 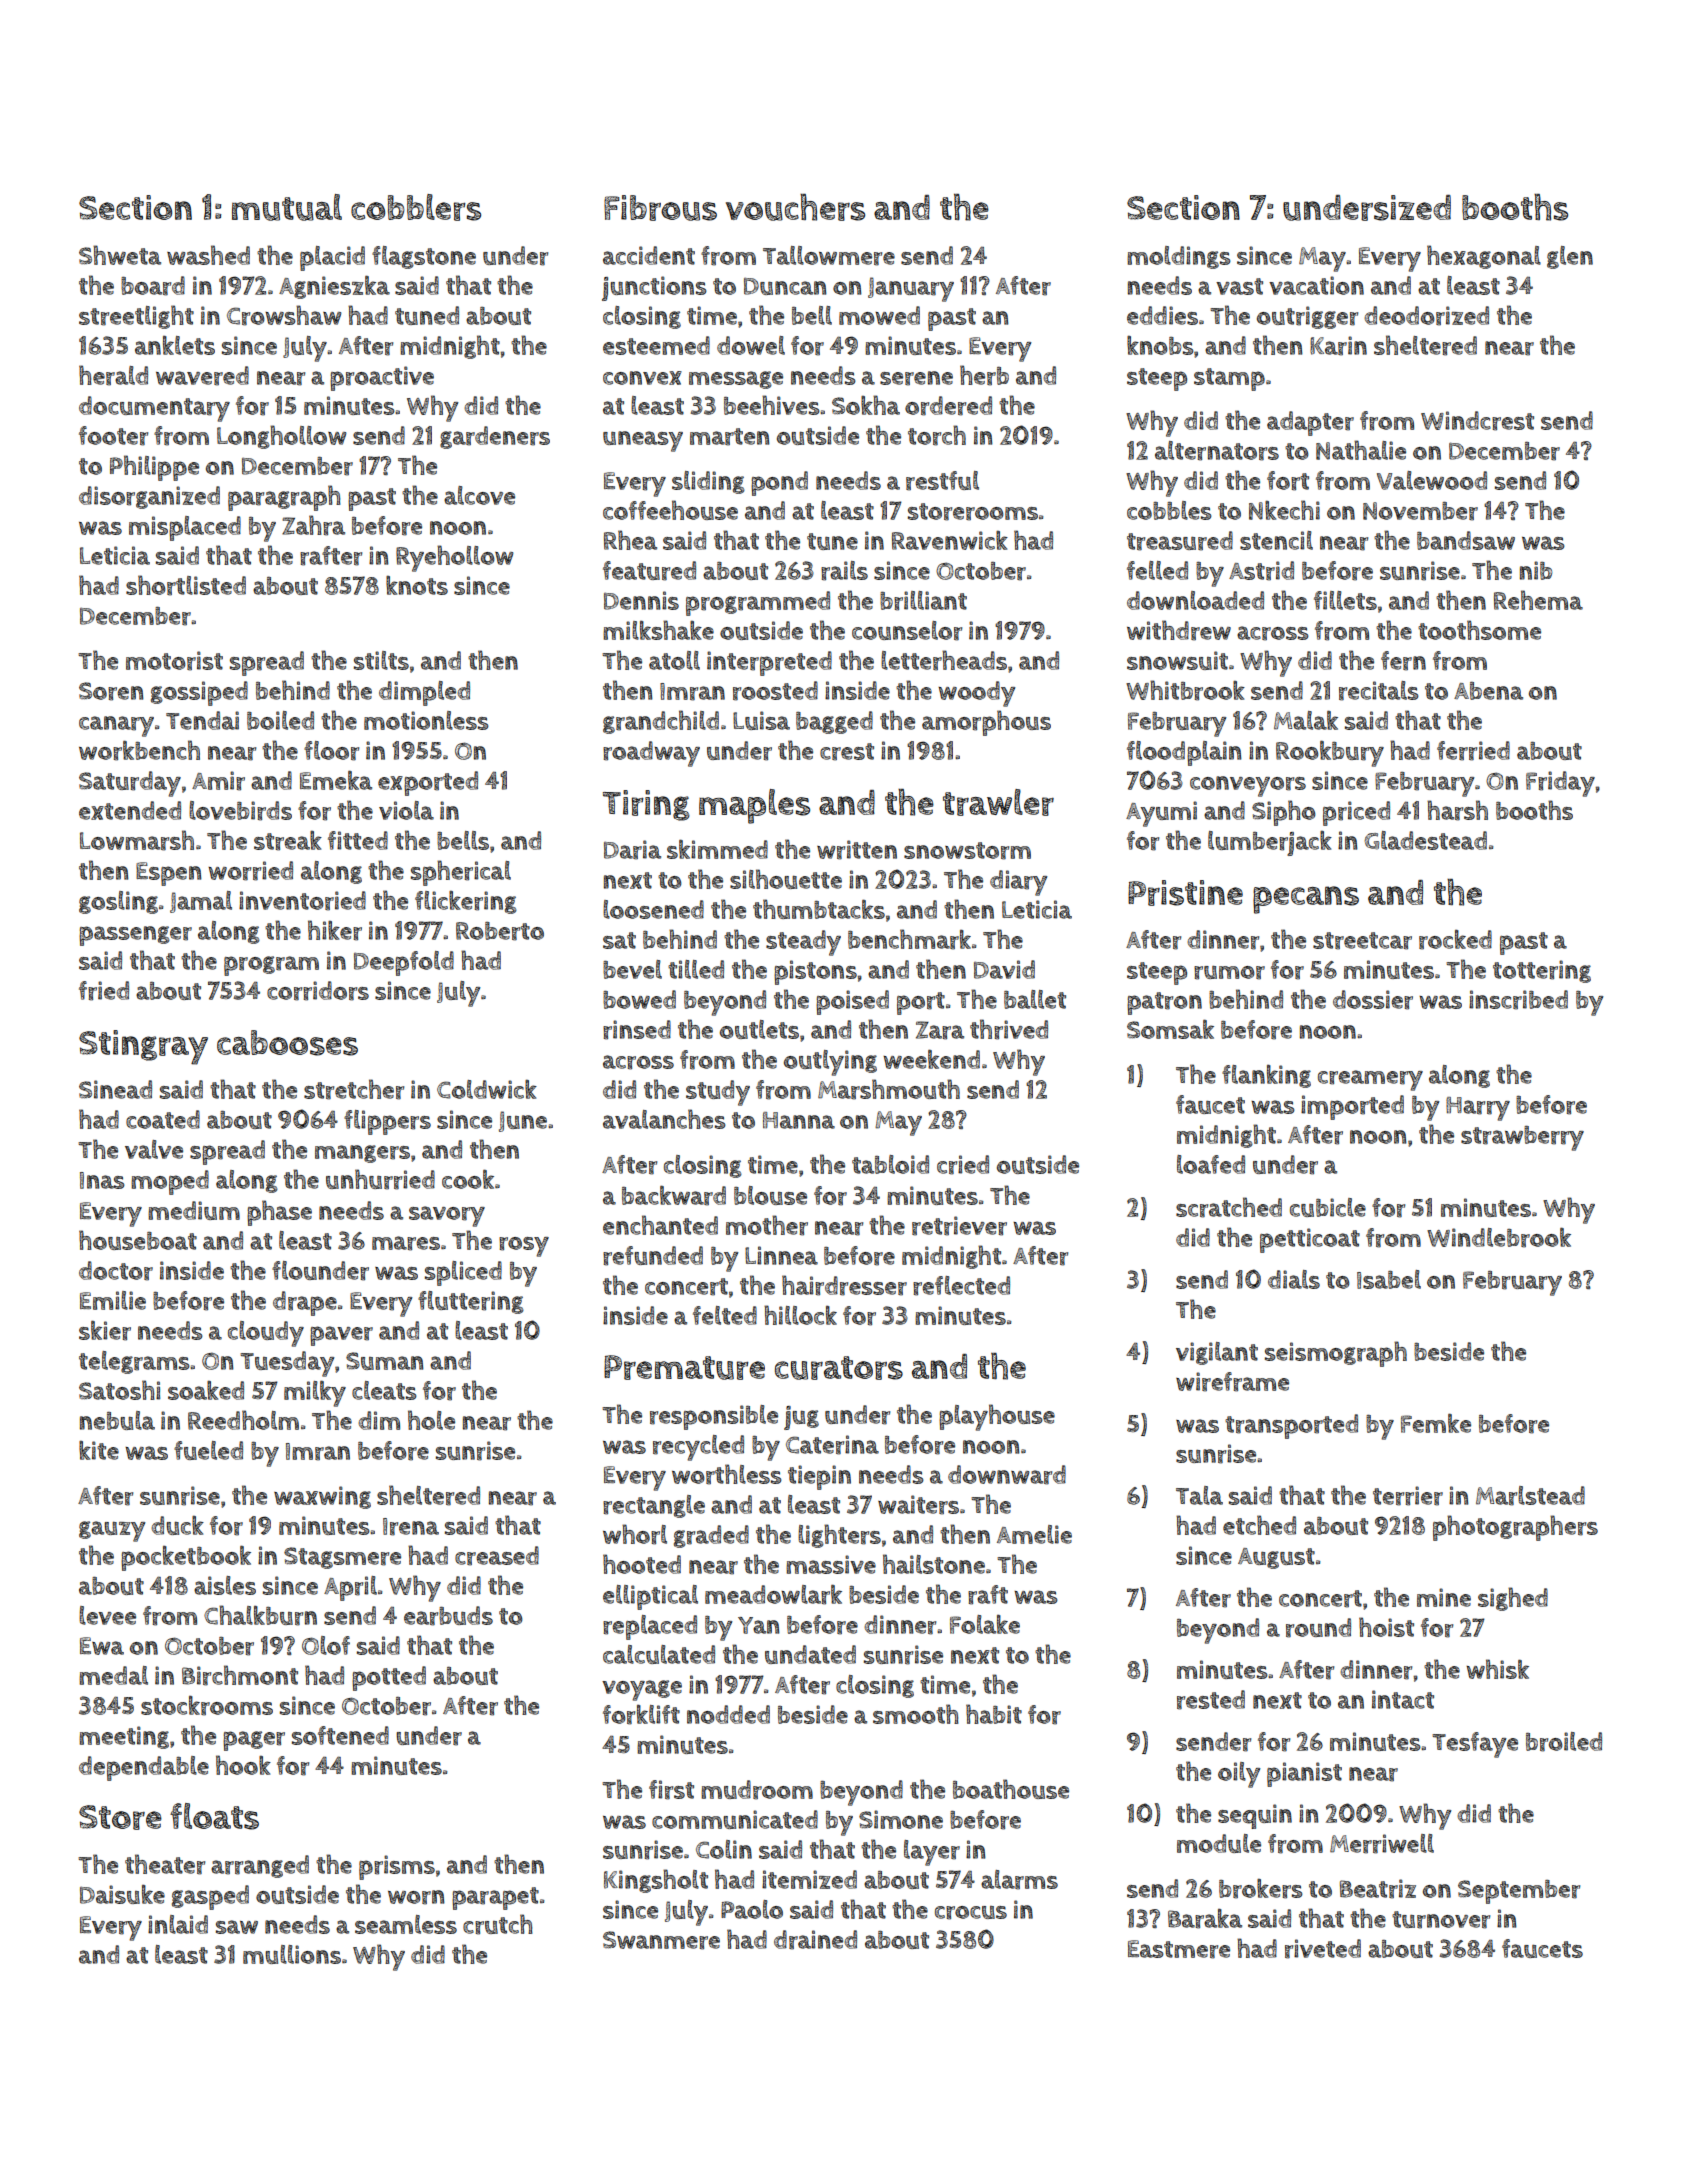 What do you see at coordinates (1484, 257) in the document?
I see `hexagonal` at bounding box center [1484, 257].
